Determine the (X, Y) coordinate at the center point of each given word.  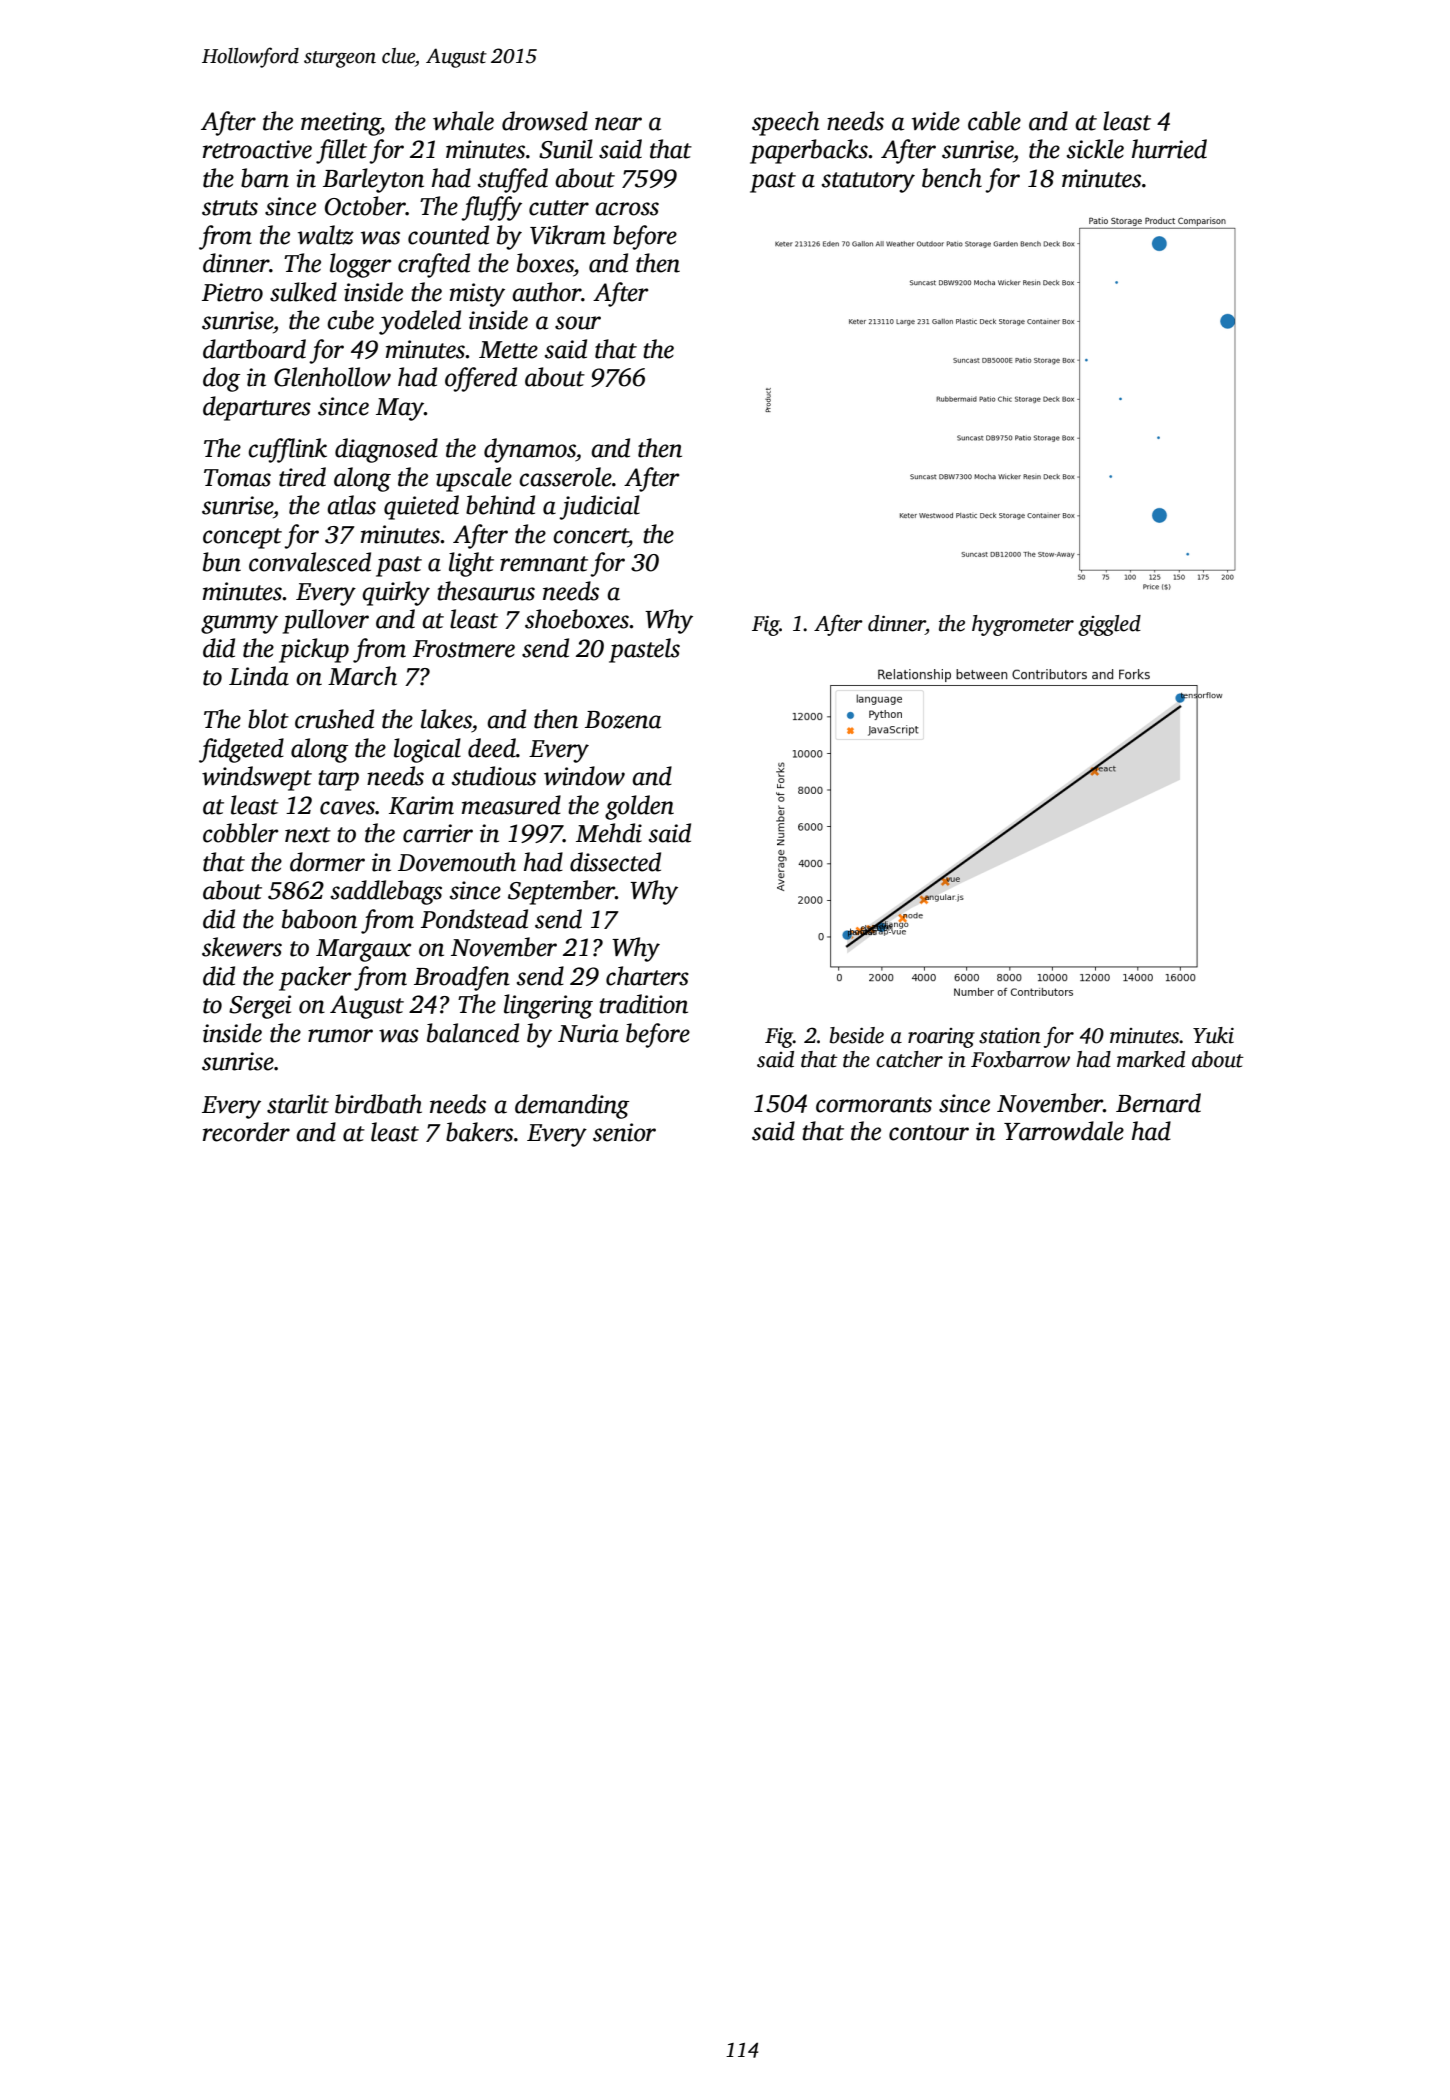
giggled (1109, 625)
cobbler (241, 833)
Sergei (260, 1007)
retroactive (257, 149)
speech (785, 123)
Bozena (623, 720)
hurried (1169, 149)
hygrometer (1023, 625)
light (471, 564)
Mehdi (609, 833)
